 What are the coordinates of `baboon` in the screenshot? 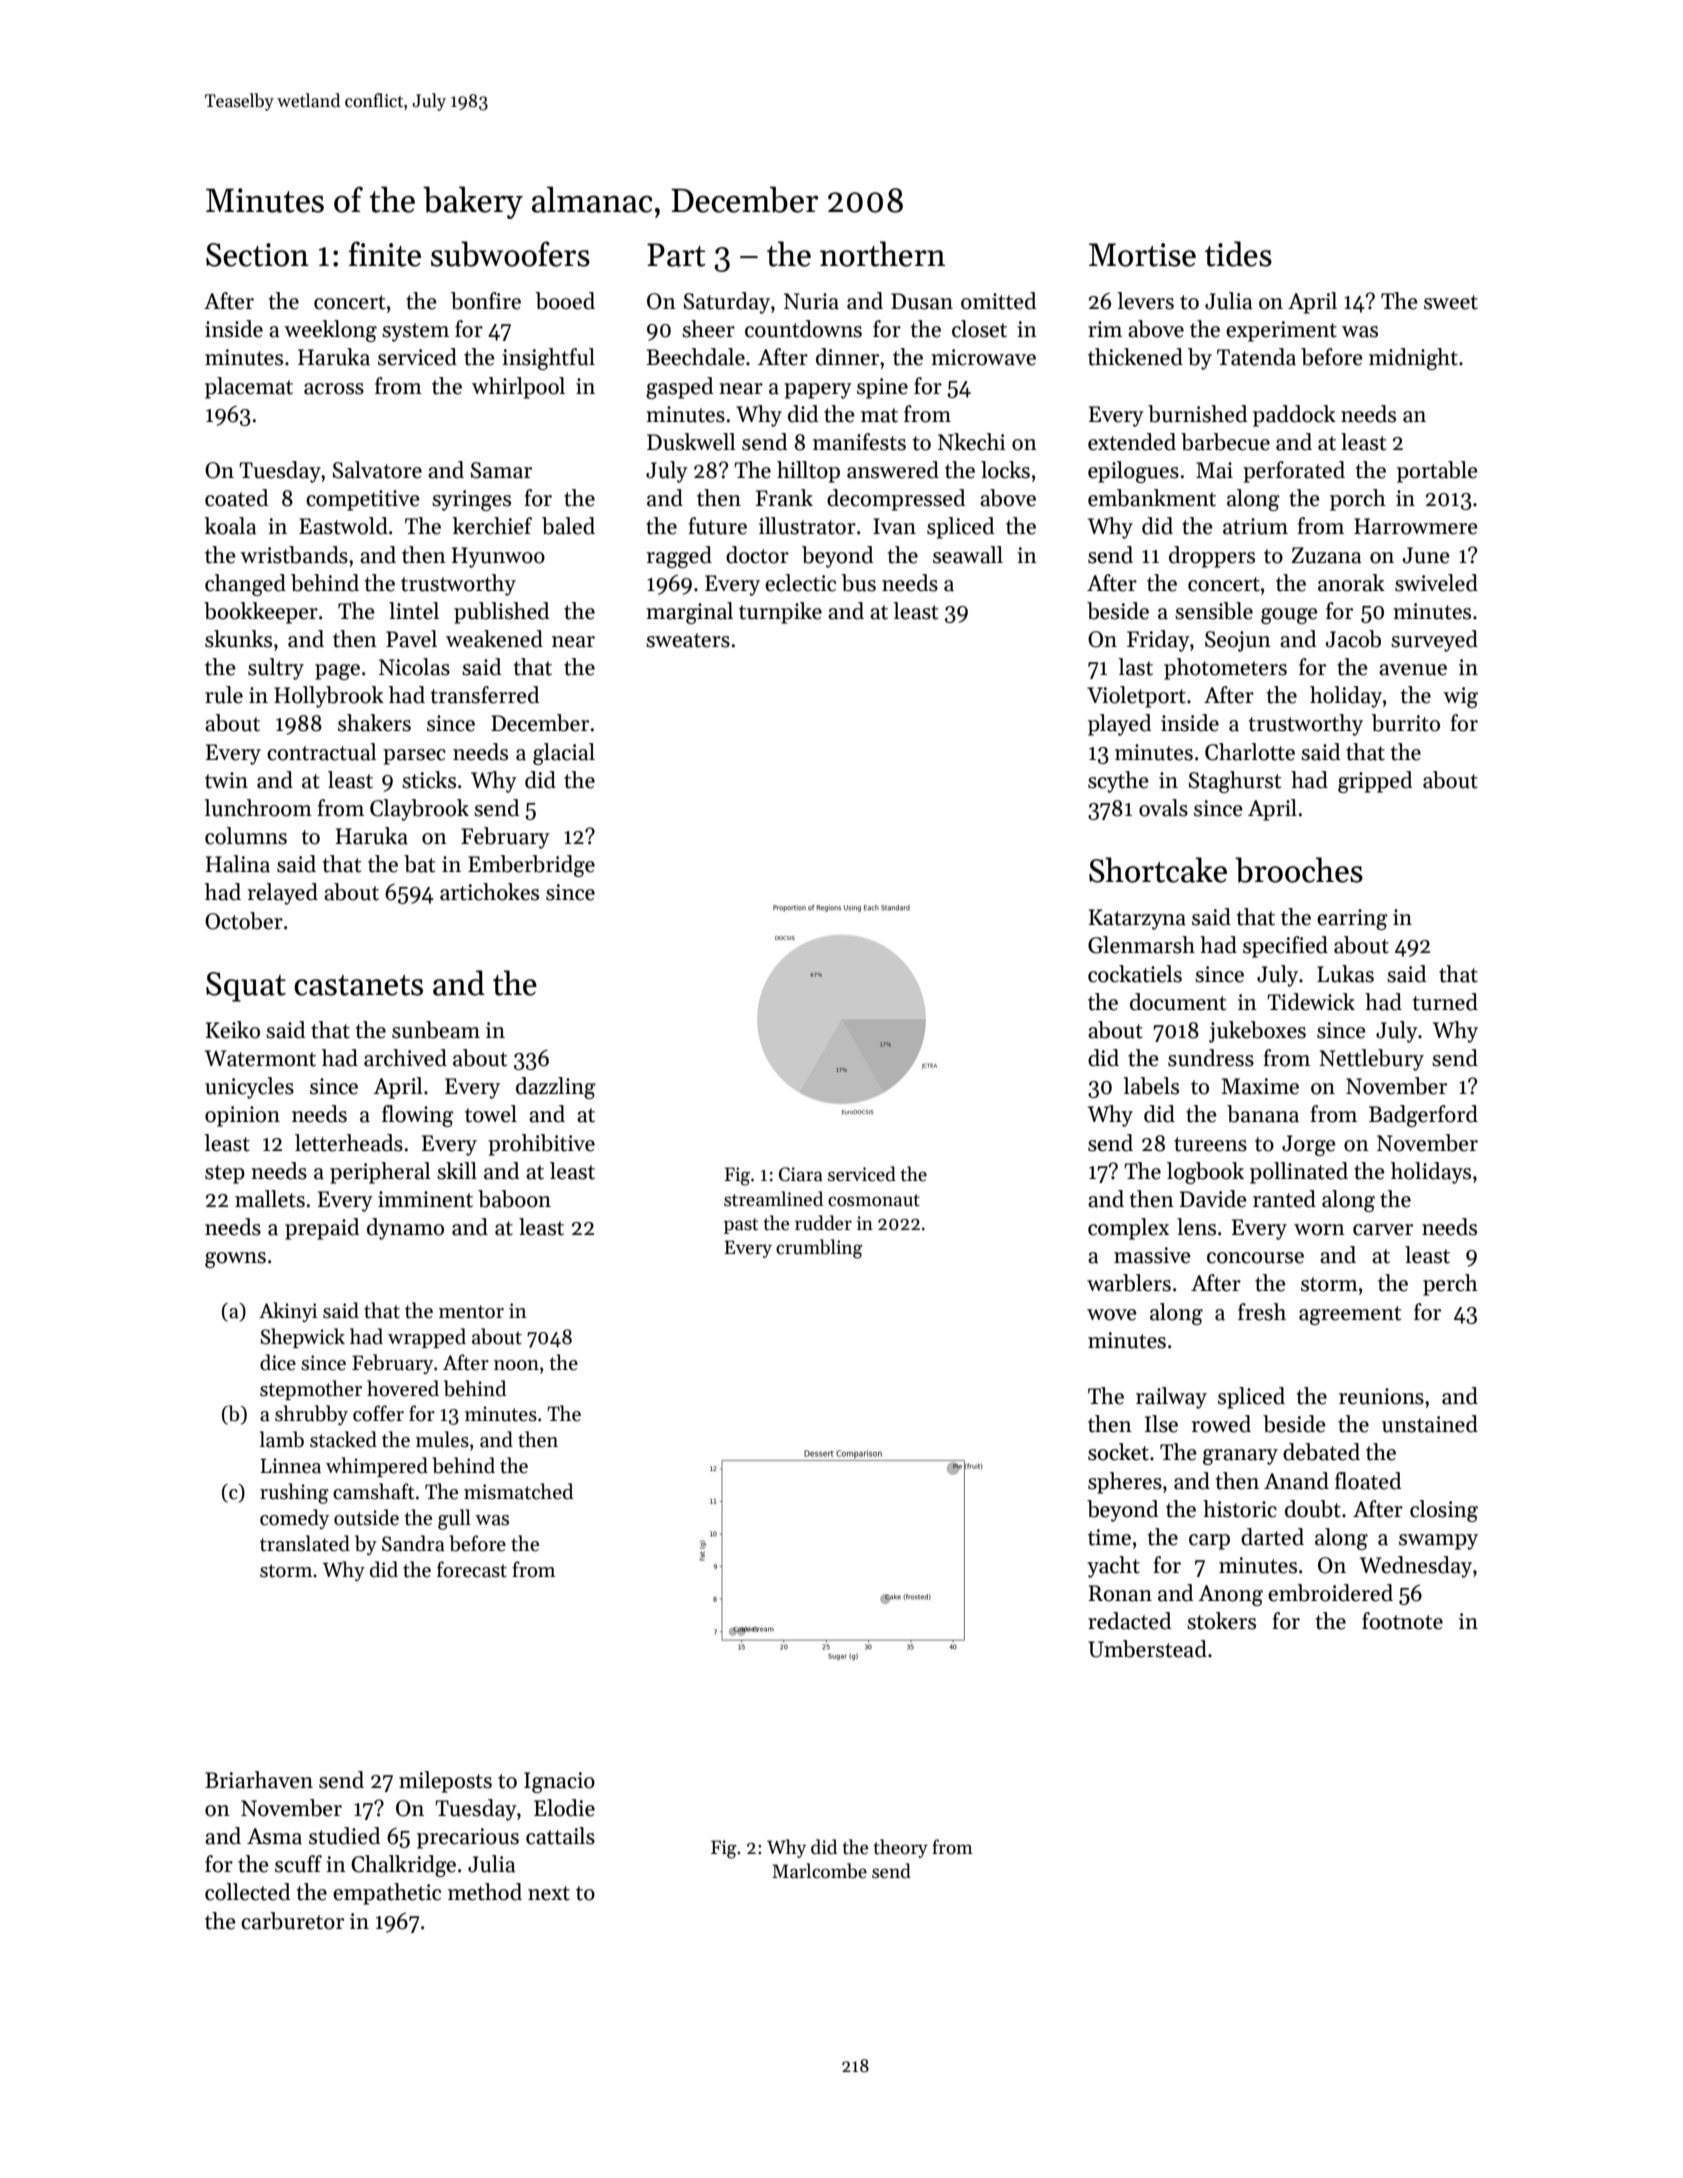 It's located at (514, 1199).
